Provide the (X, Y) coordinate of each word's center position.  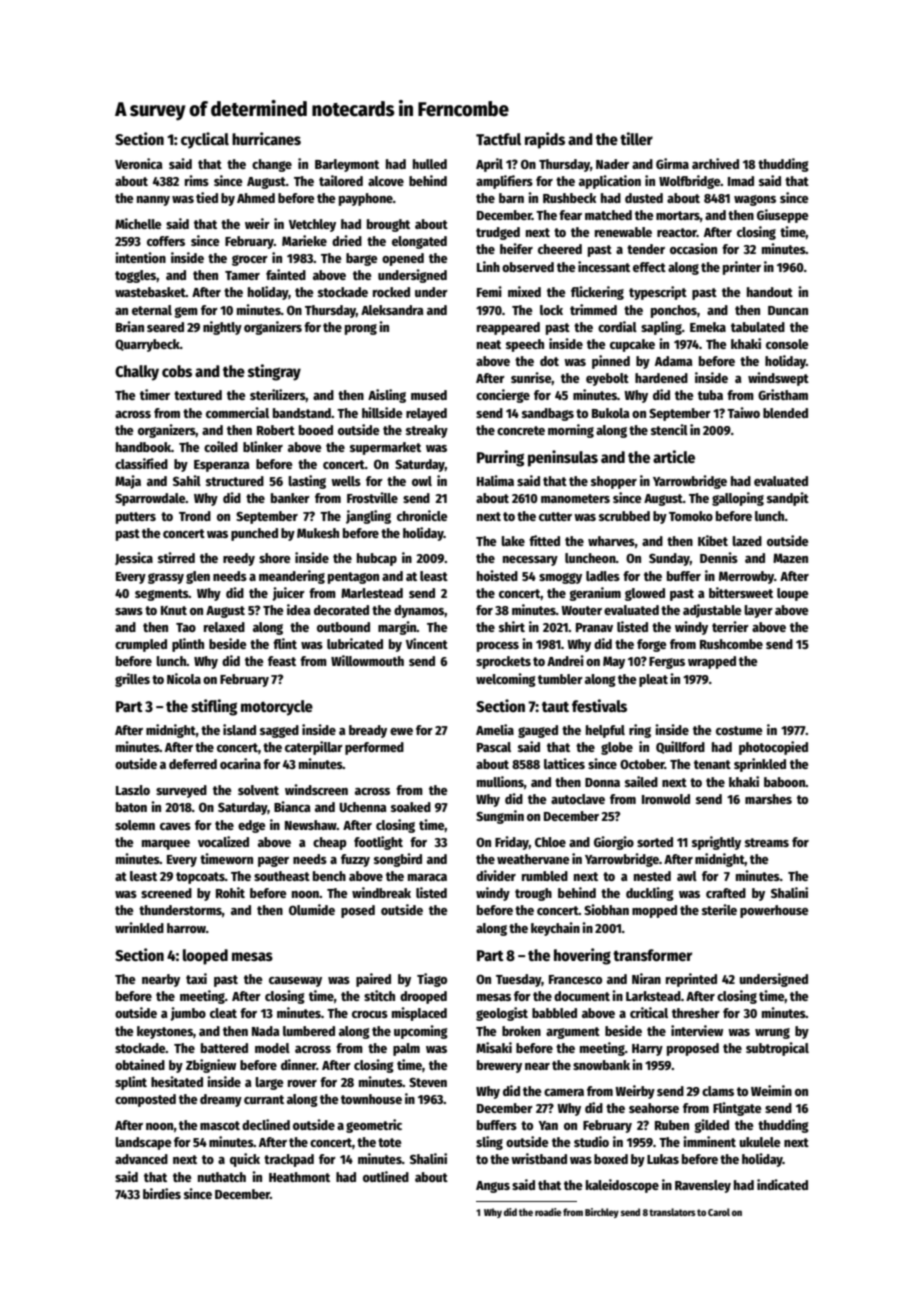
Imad (741, 181)
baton (131, 807)
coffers (166, 241)
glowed (645, 594)
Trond (195, 516)
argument (573, 1033)
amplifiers (504, 182)
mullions (500, 781)
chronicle (422, 515)
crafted (726, 893)
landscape (143, 1143)
